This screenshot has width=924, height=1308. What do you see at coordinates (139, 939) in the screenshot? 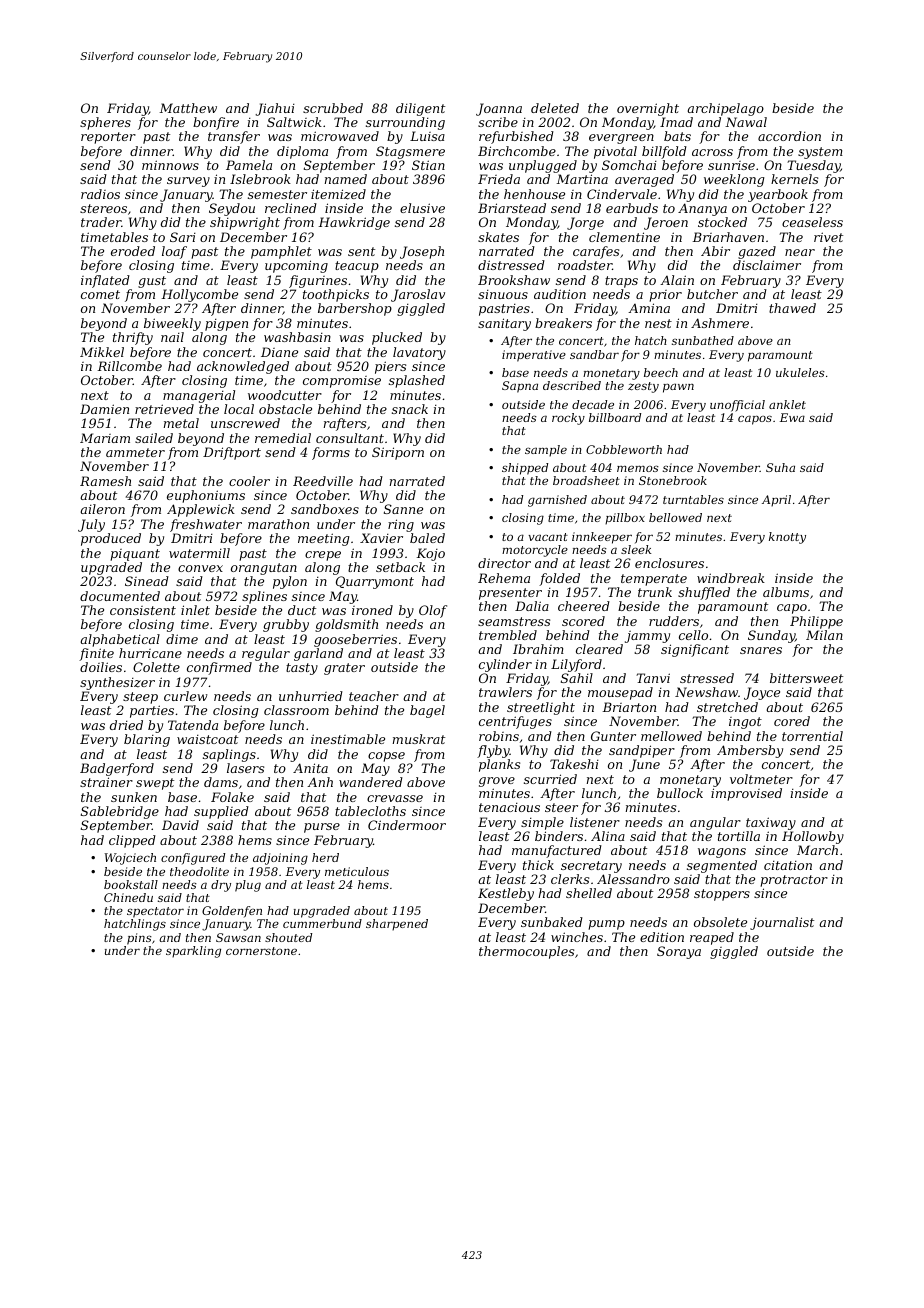
I see `pins` at bounding box center [139, 939].
